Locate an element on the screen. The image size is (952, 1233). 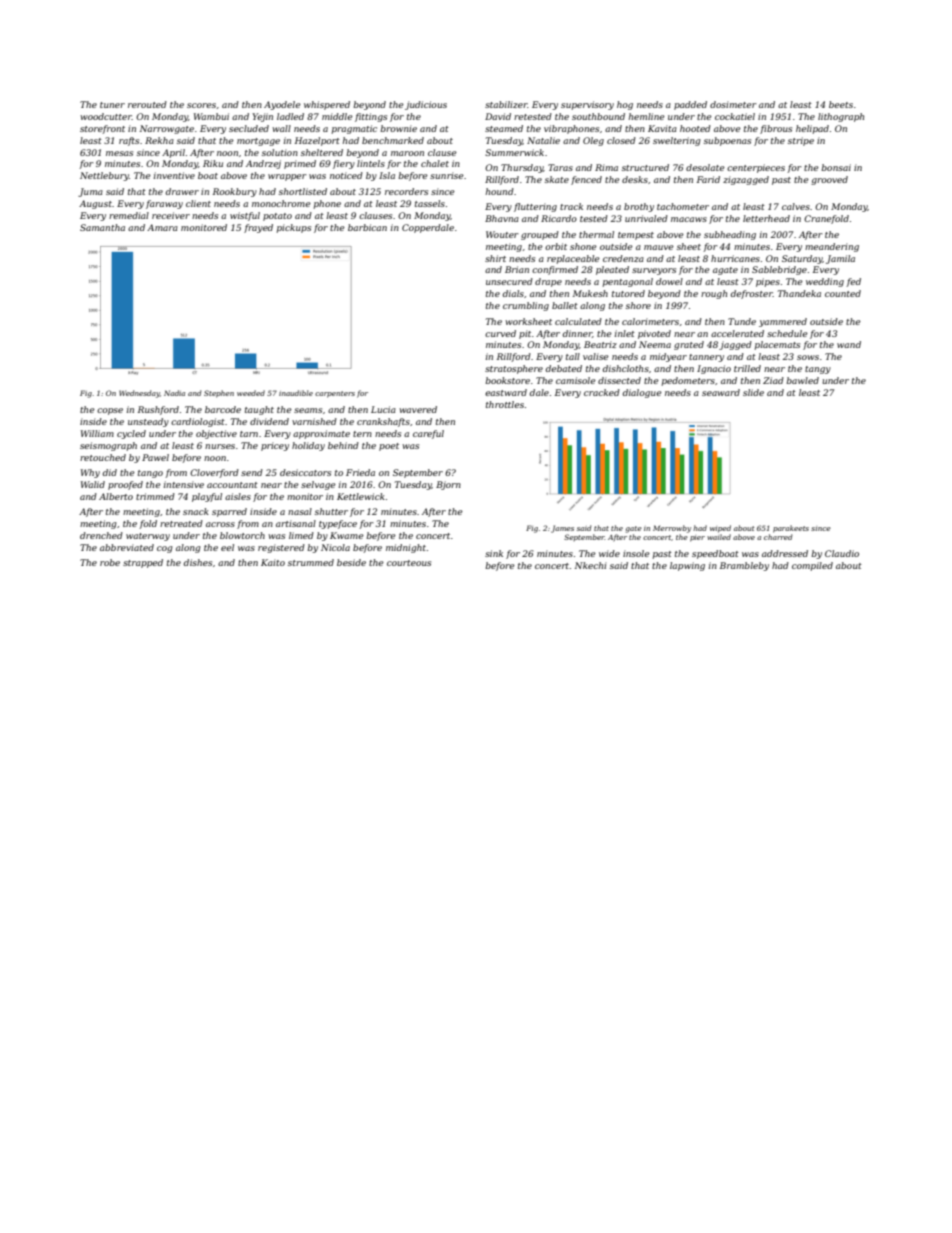
Brambleby is located at coordinates (744, 566).
